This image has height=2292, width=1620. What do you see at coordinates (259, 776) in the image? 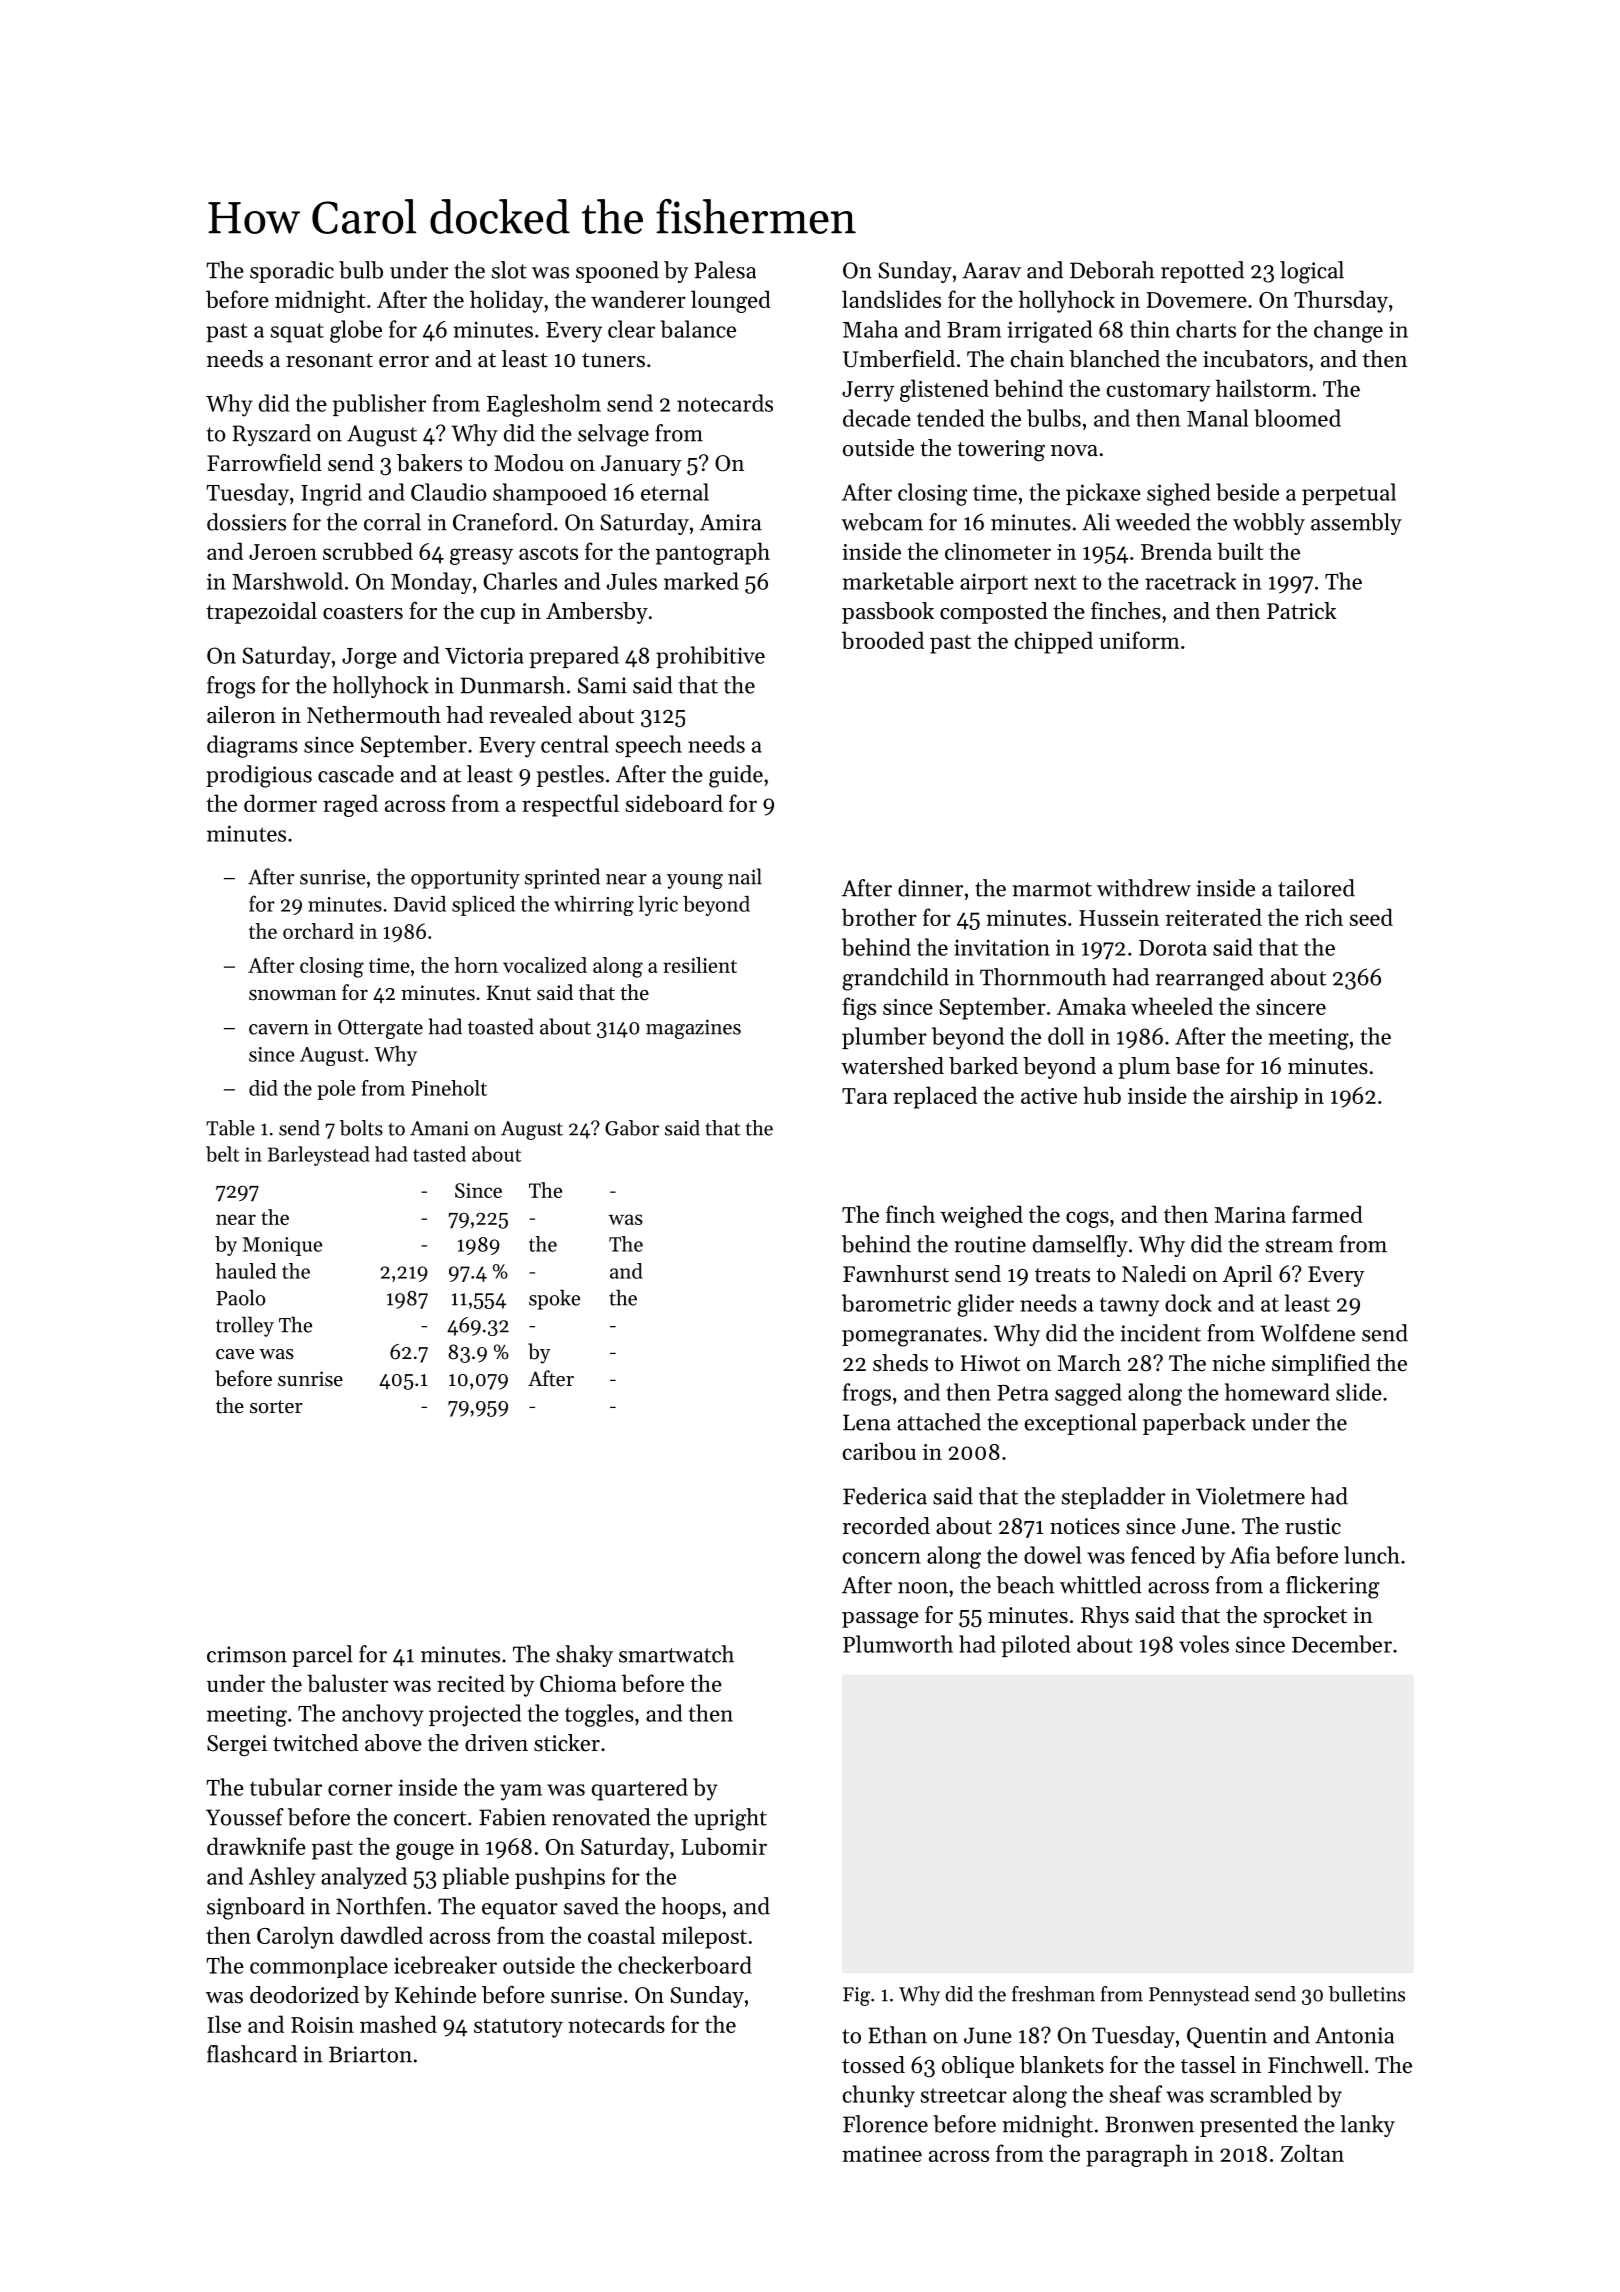
I see `prodigious` at bounding box center [259, 776].
